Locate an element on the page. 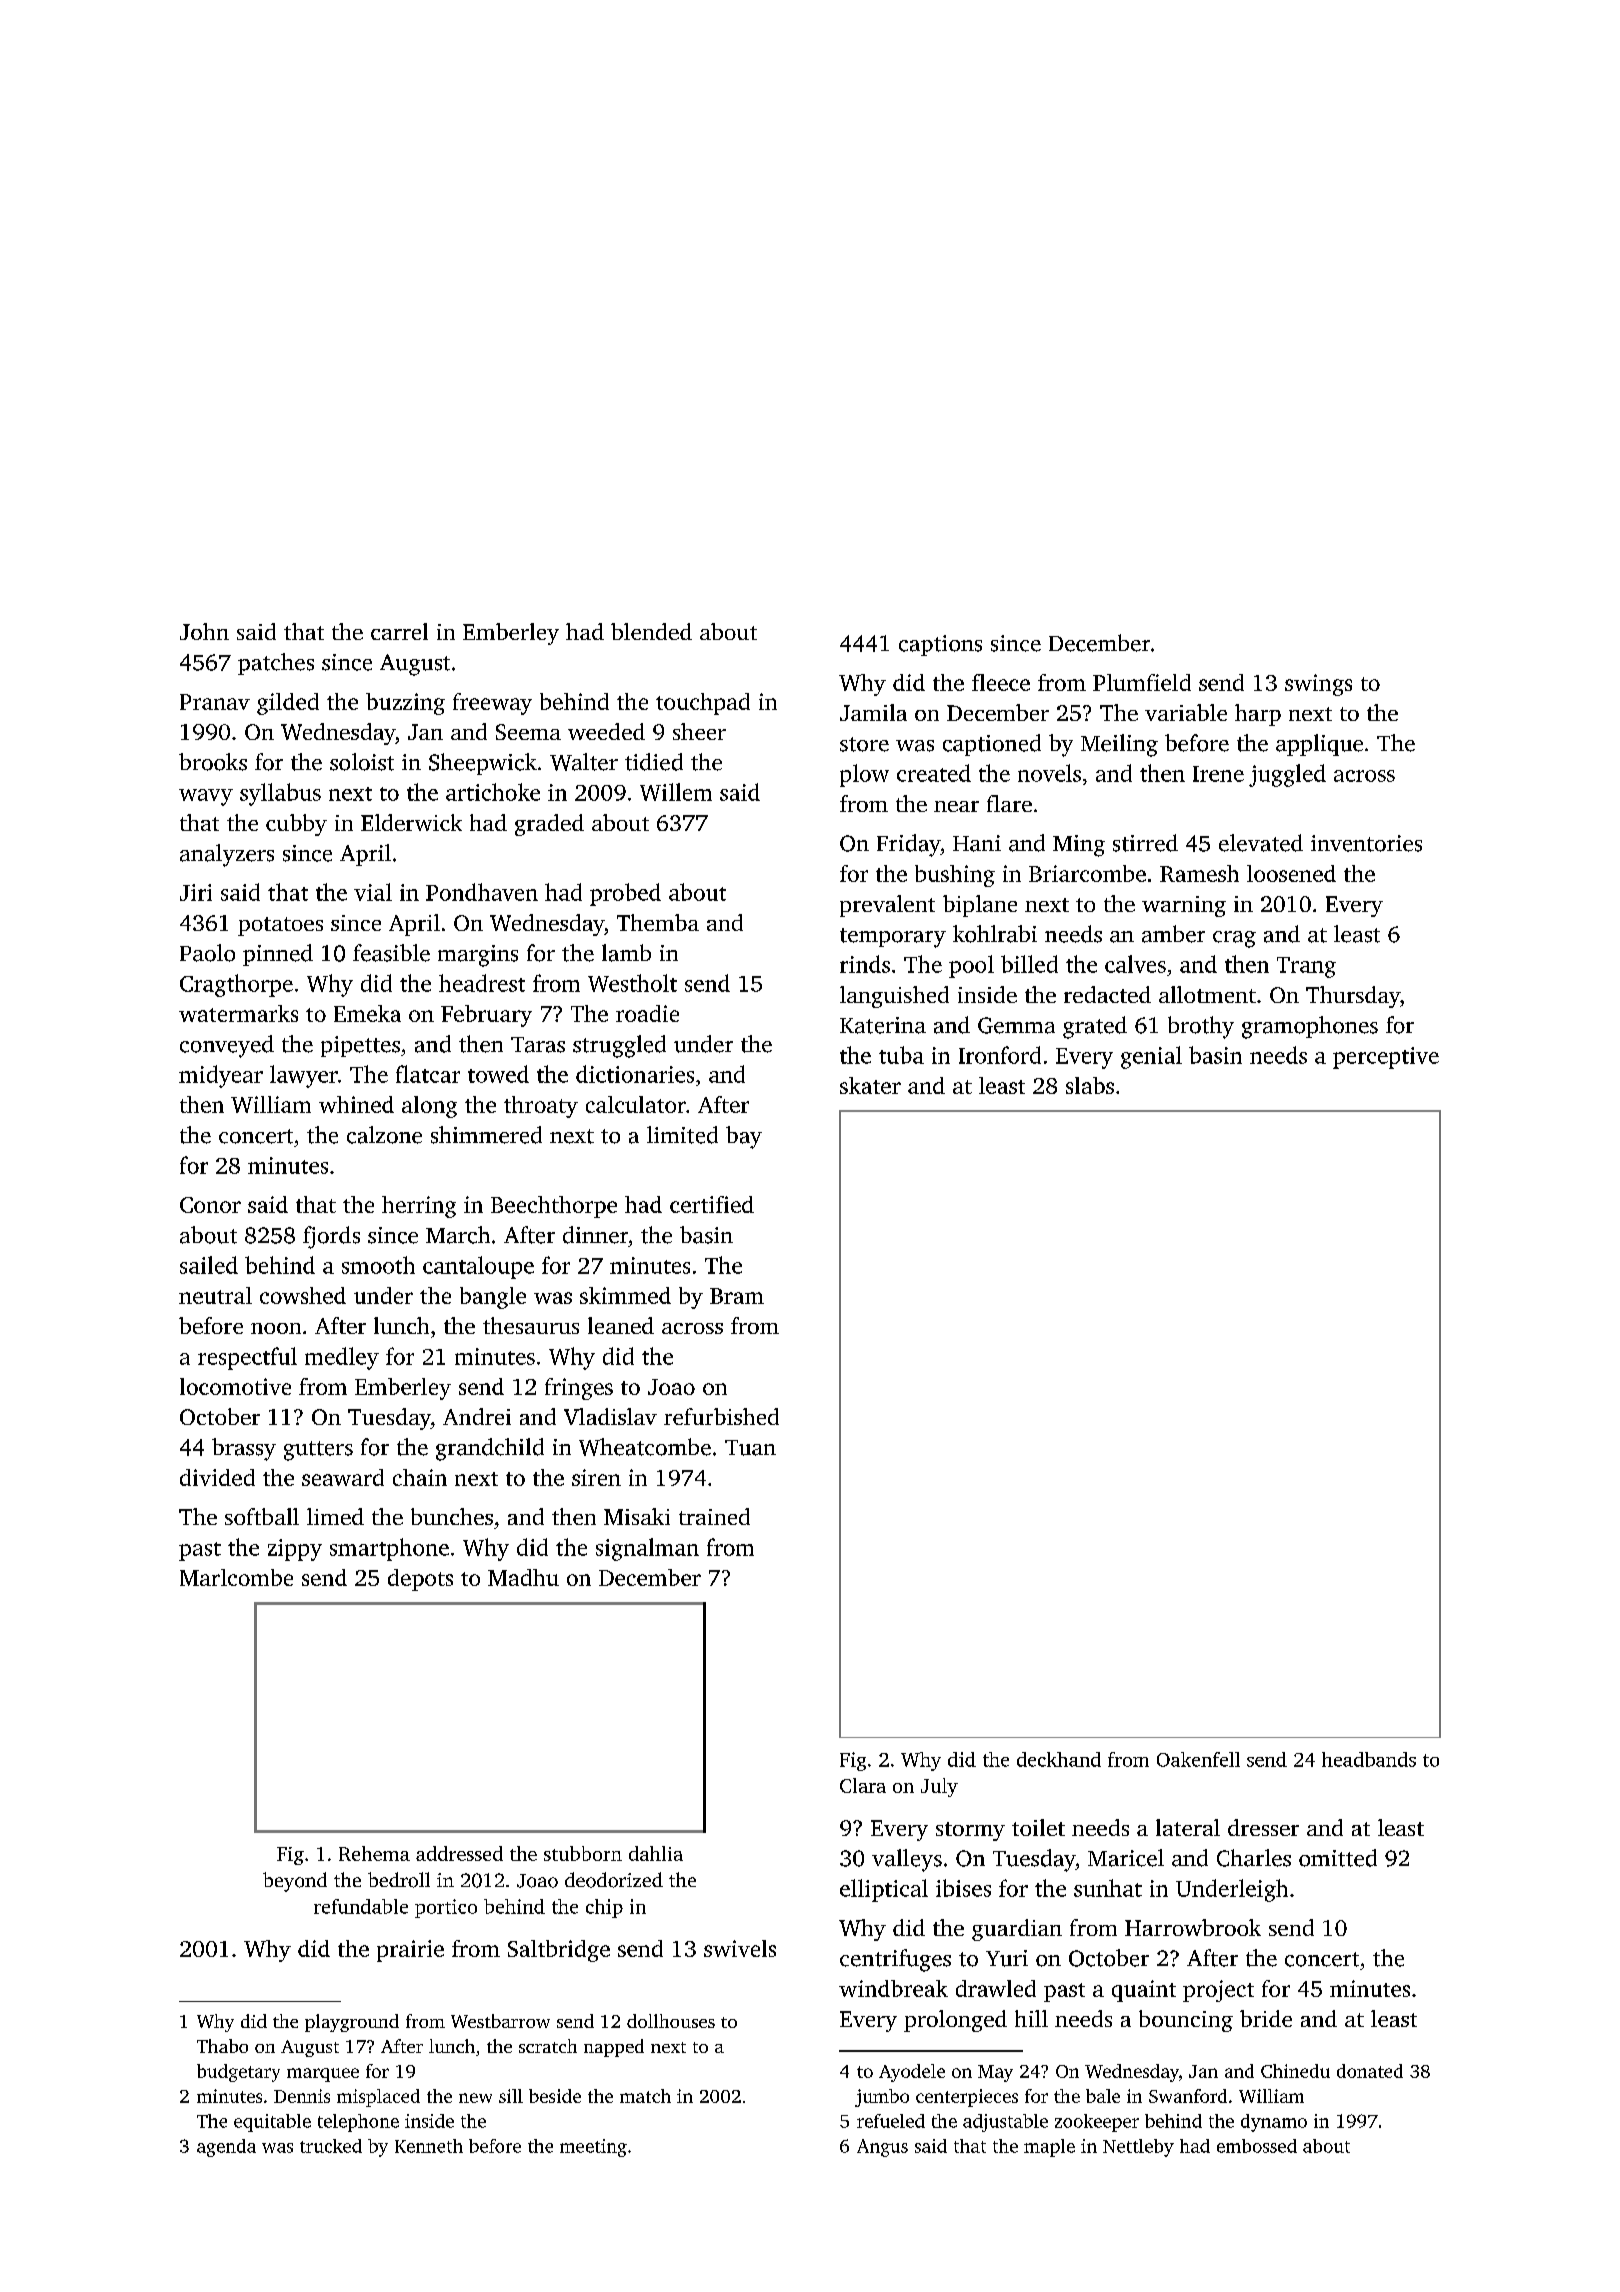  agenda is located at coordinates (226, 2148).
